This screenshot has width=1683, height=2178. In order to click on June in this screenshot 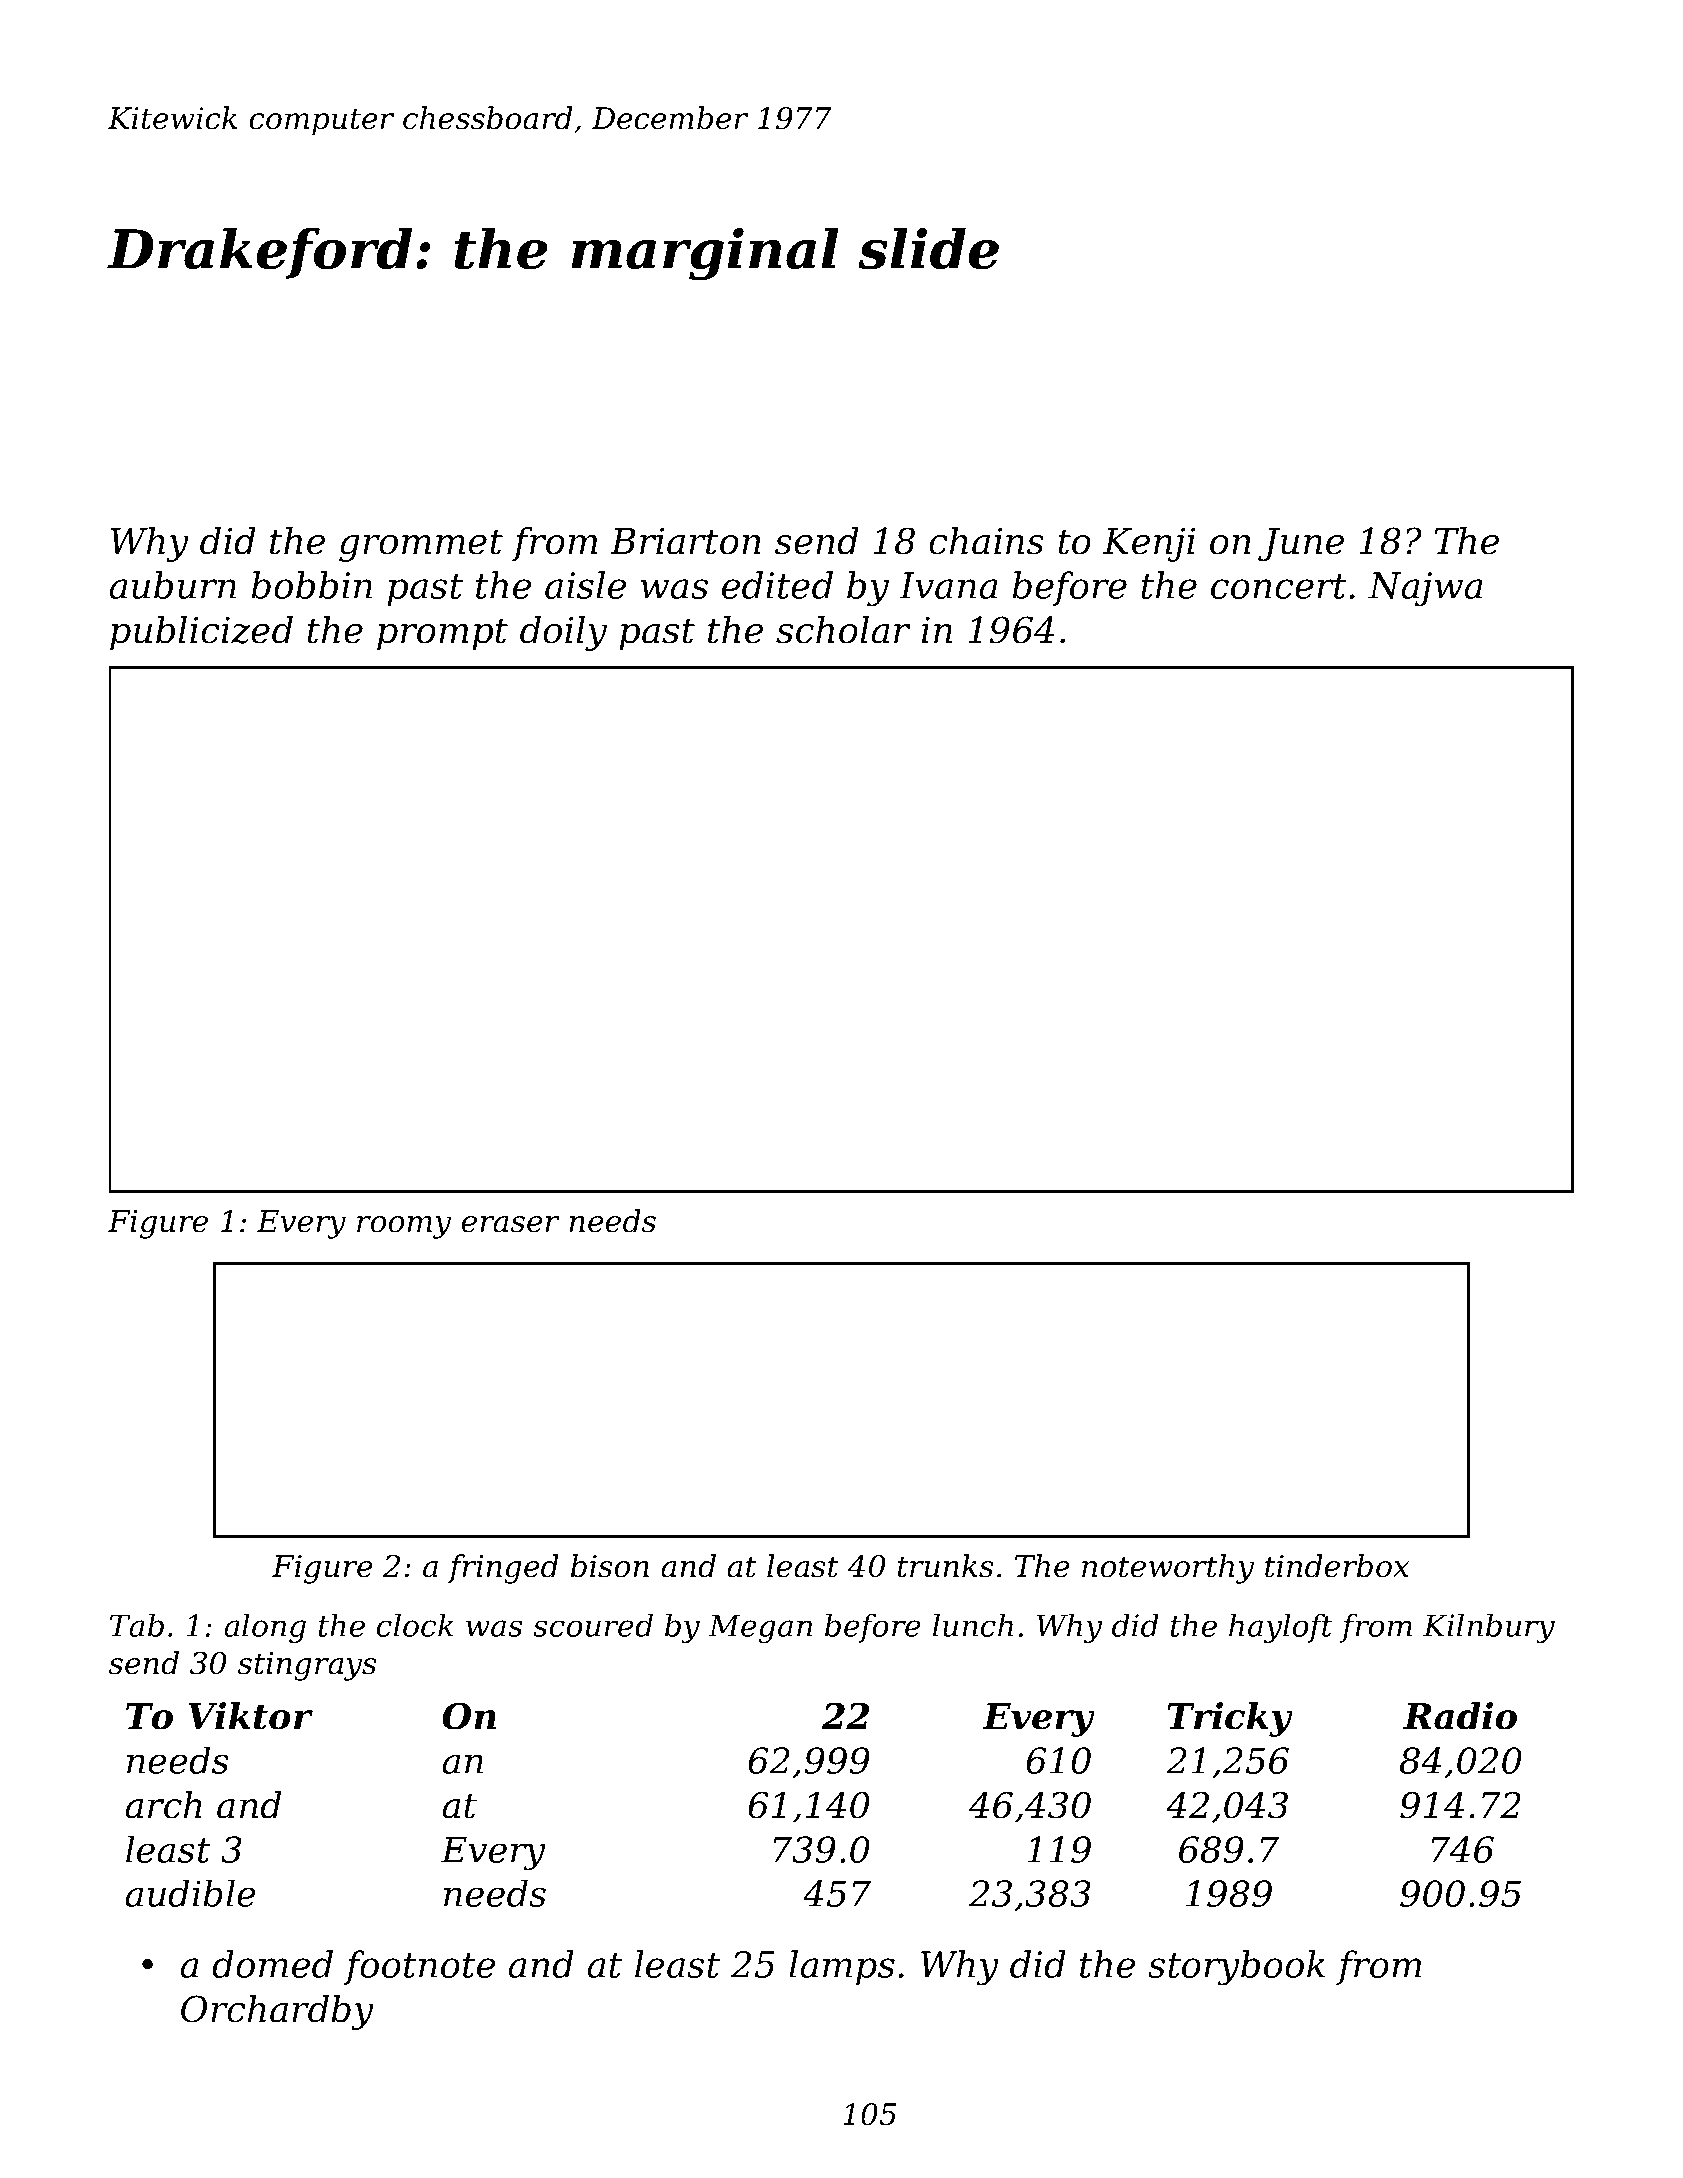, I will do `click(1301, 545)`.
